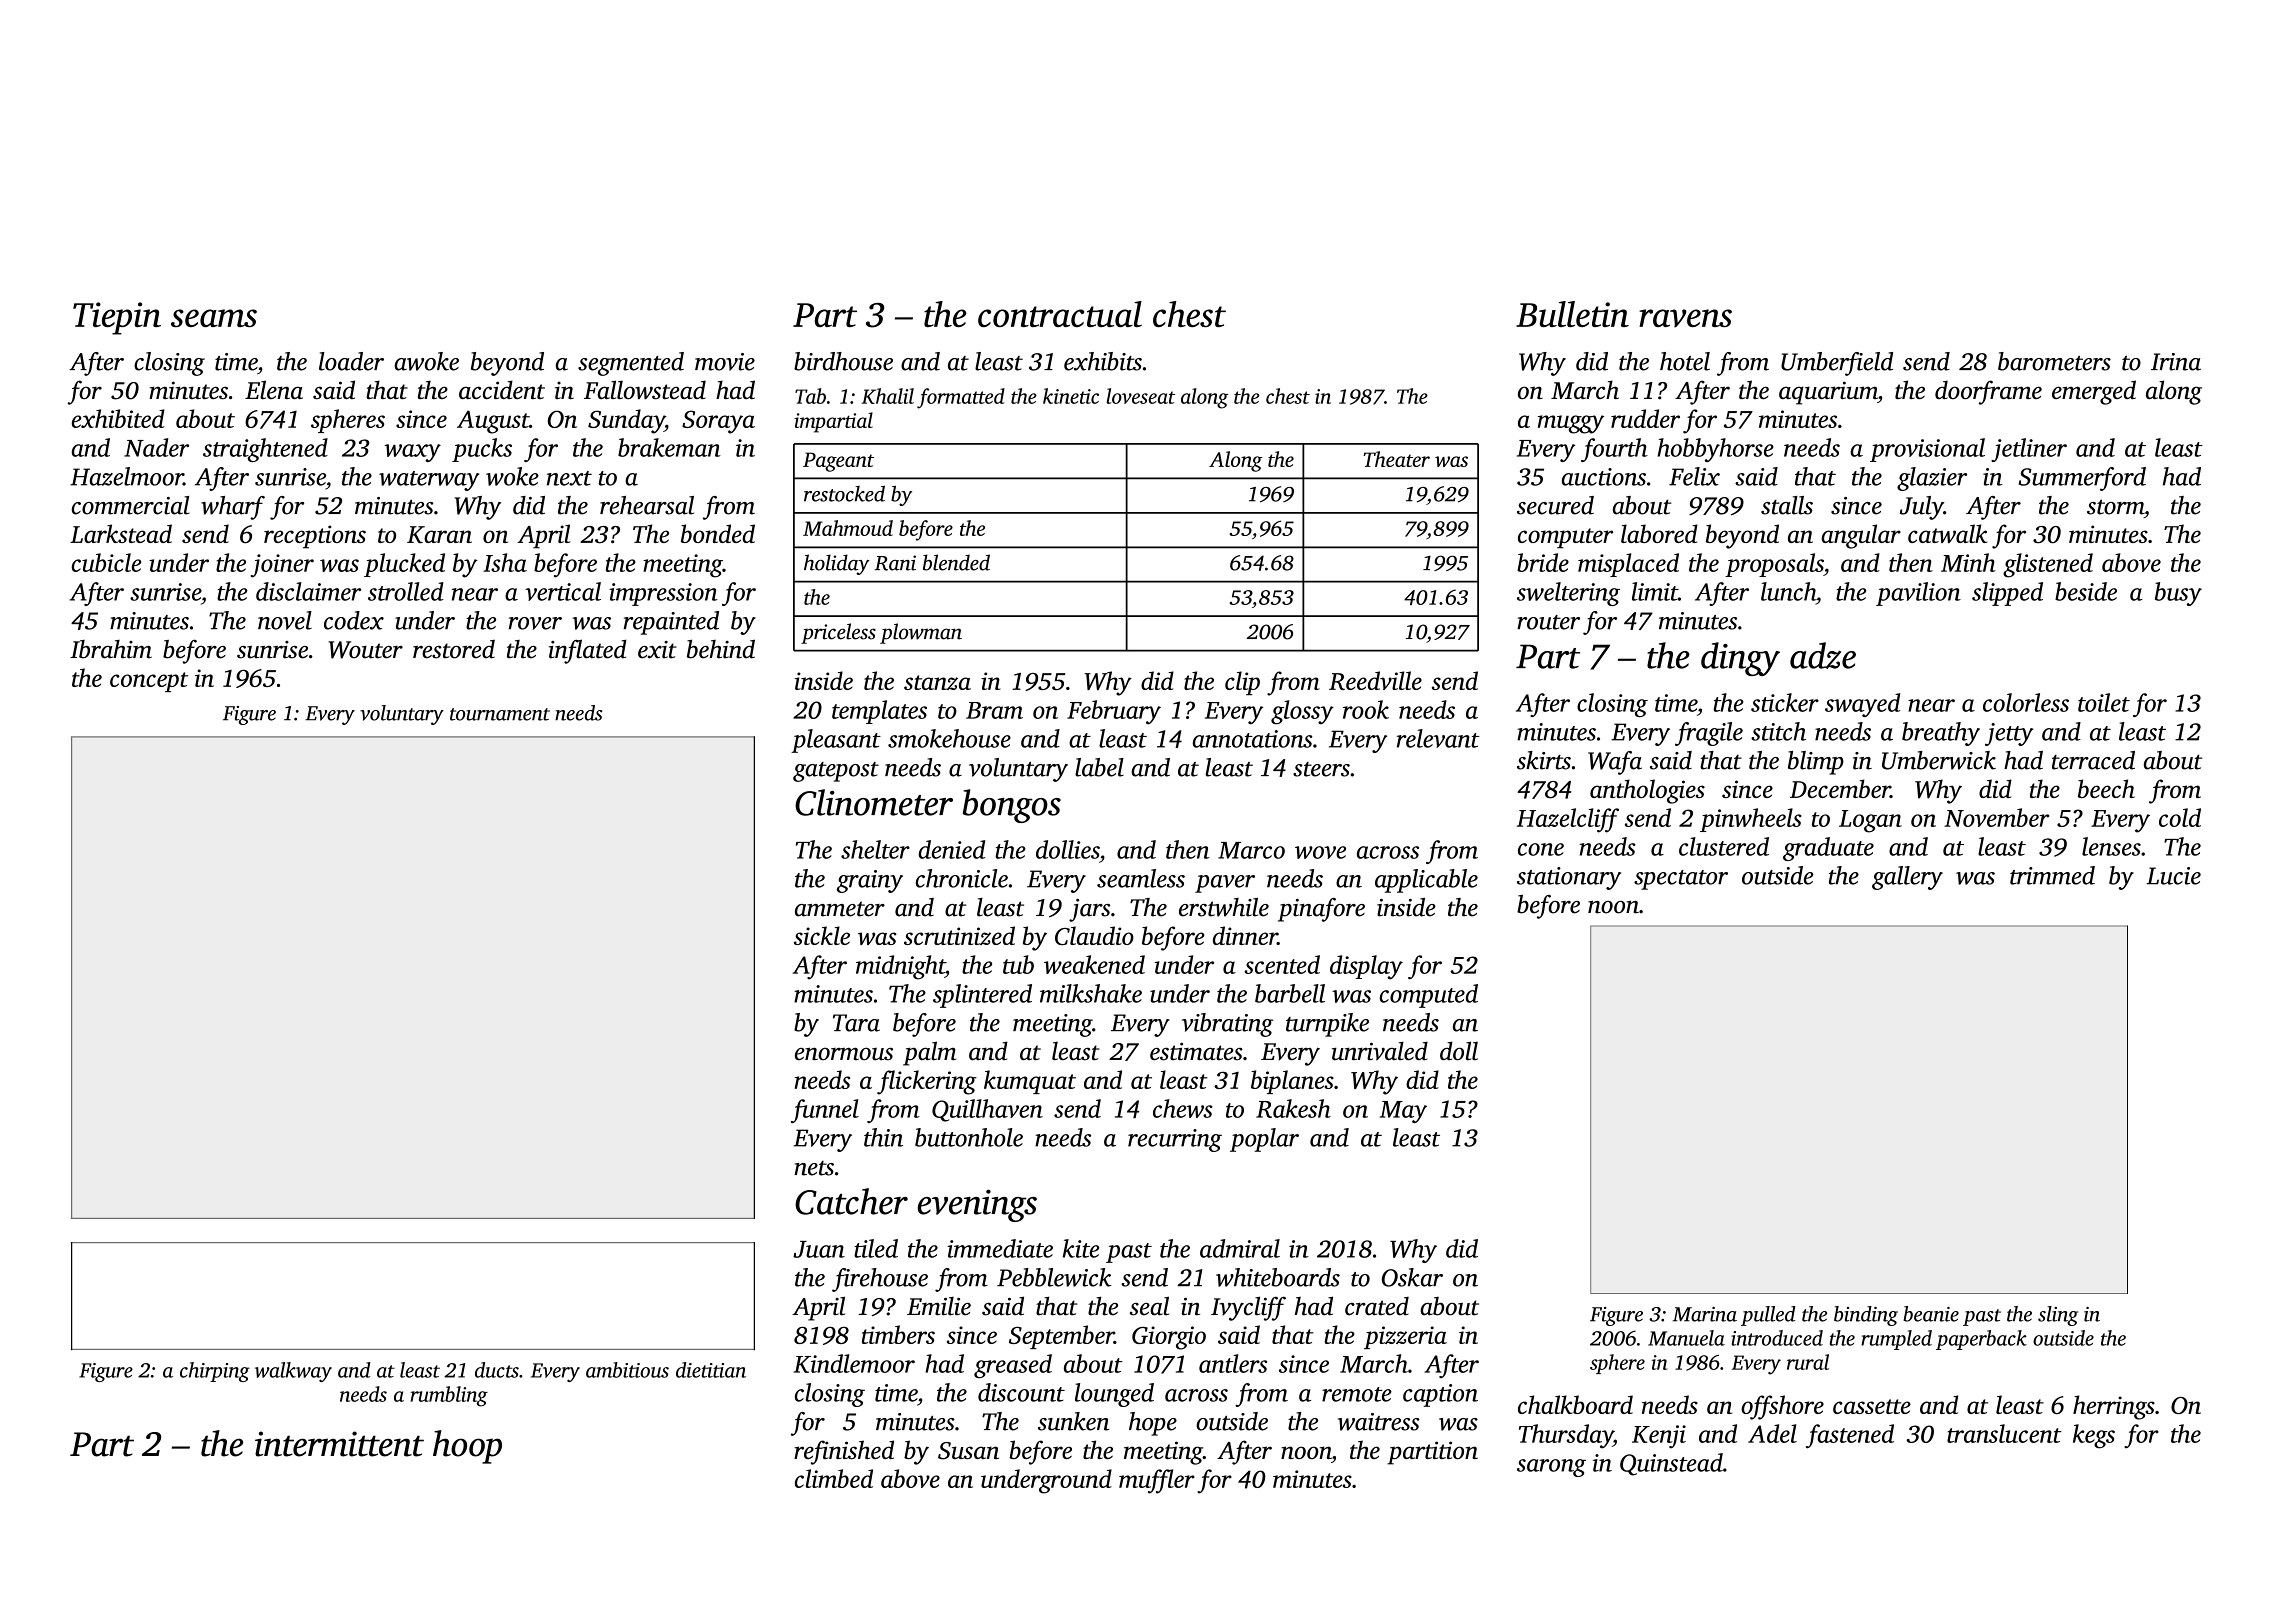  Describe the element at coordinates (2176, 362) in the screenshot. I see `Irina` at that location.
